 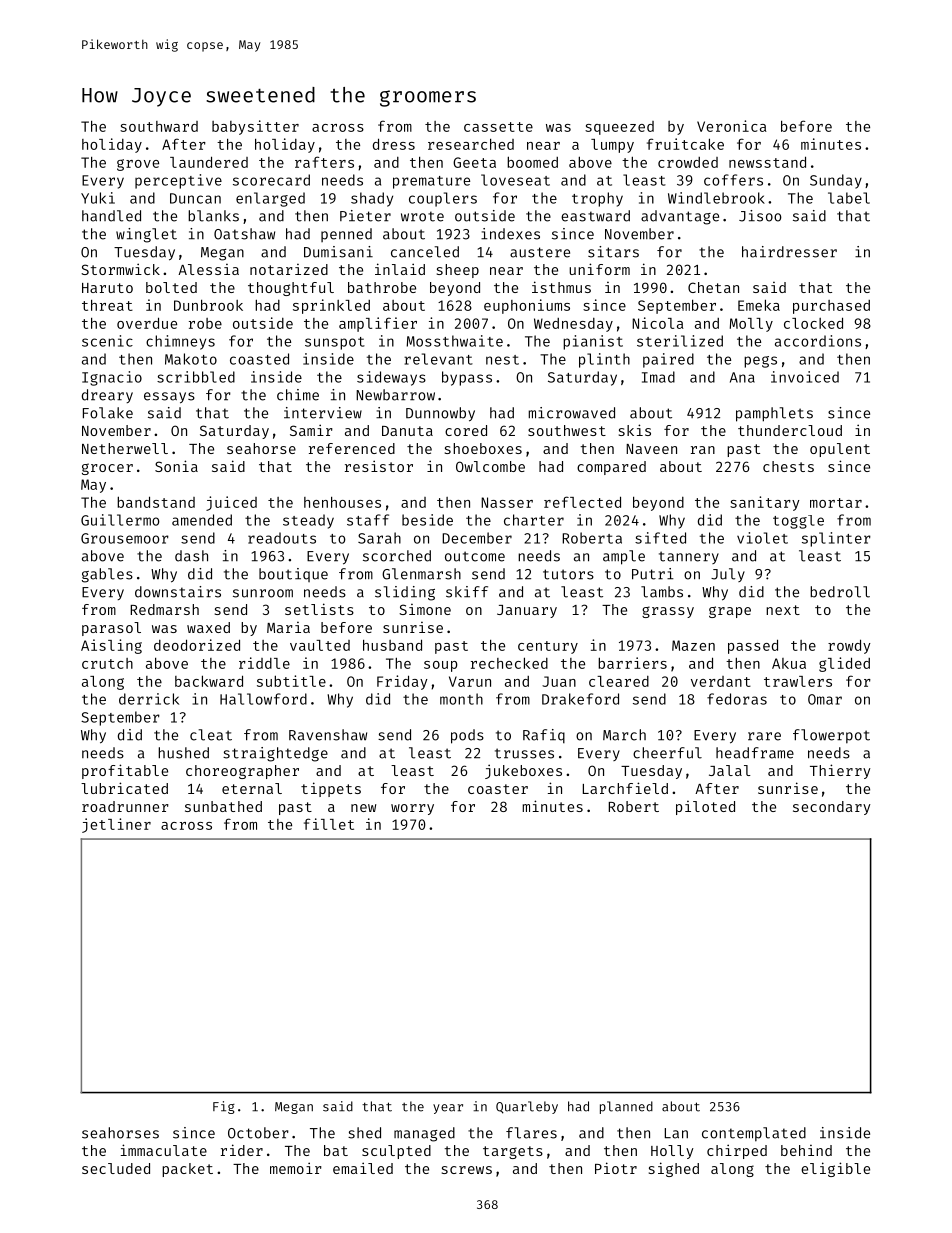 I want to click on contemplated, so click(x=754, y=1134).
